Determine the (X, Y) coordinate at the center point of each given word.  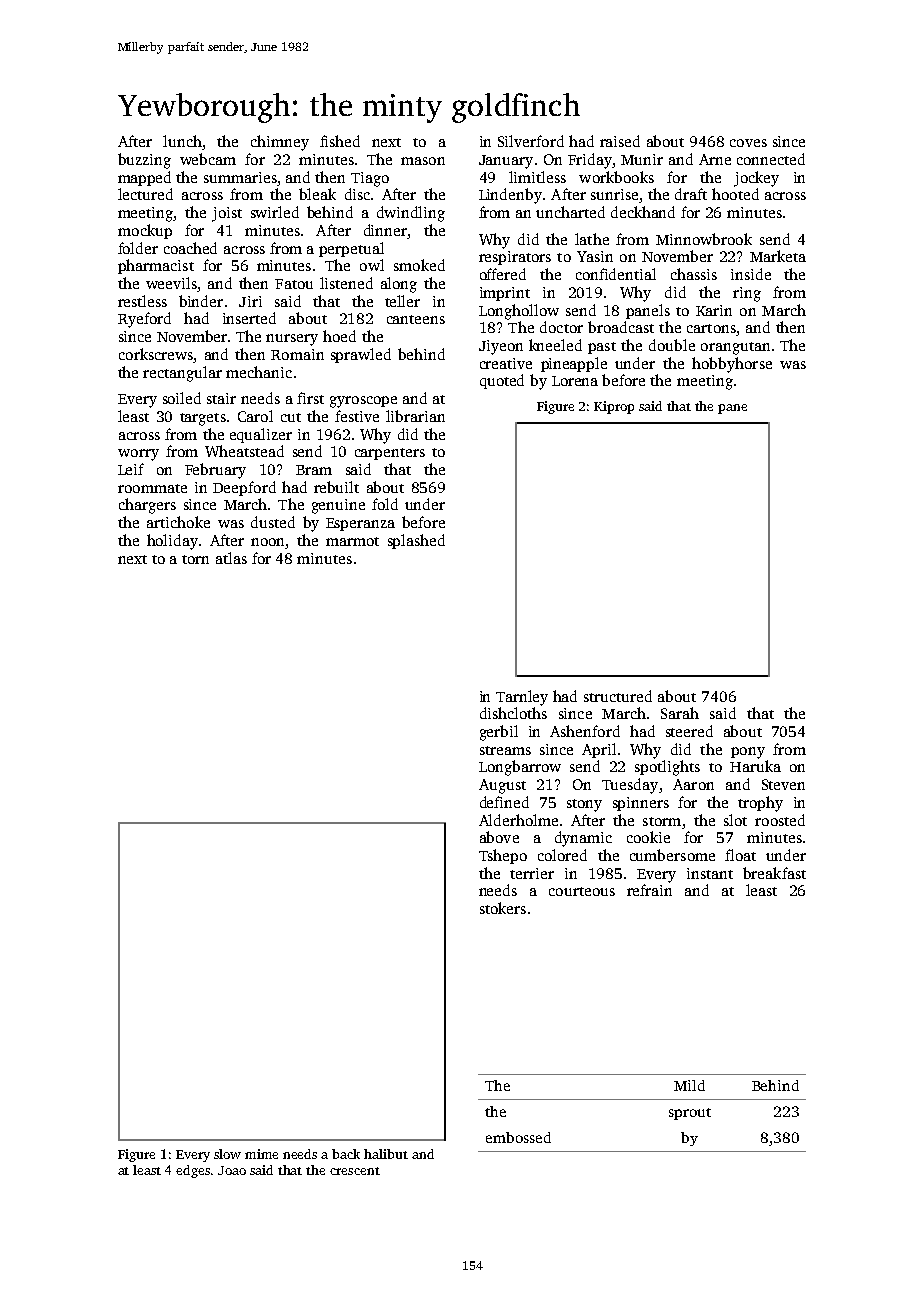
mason (423, 161)
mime (261, 1154)
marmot (352, 541)
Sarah (680, 713)
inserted (249, 318)
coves (748, 143)
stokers (503, 908)
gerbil (499, 733)
